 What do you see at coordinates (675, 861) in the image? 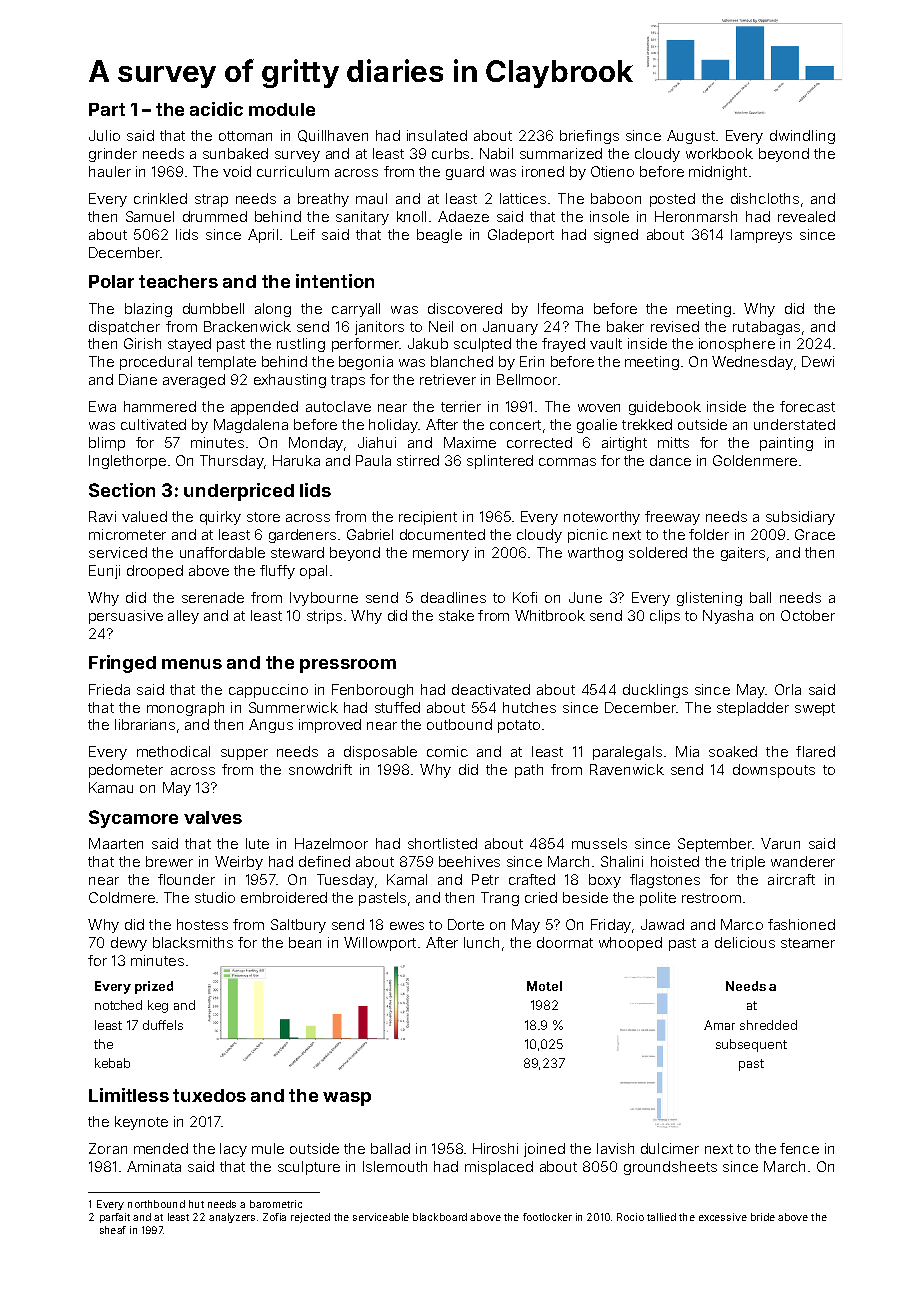
I see `hoisted` at bounding box center [675, 861].
